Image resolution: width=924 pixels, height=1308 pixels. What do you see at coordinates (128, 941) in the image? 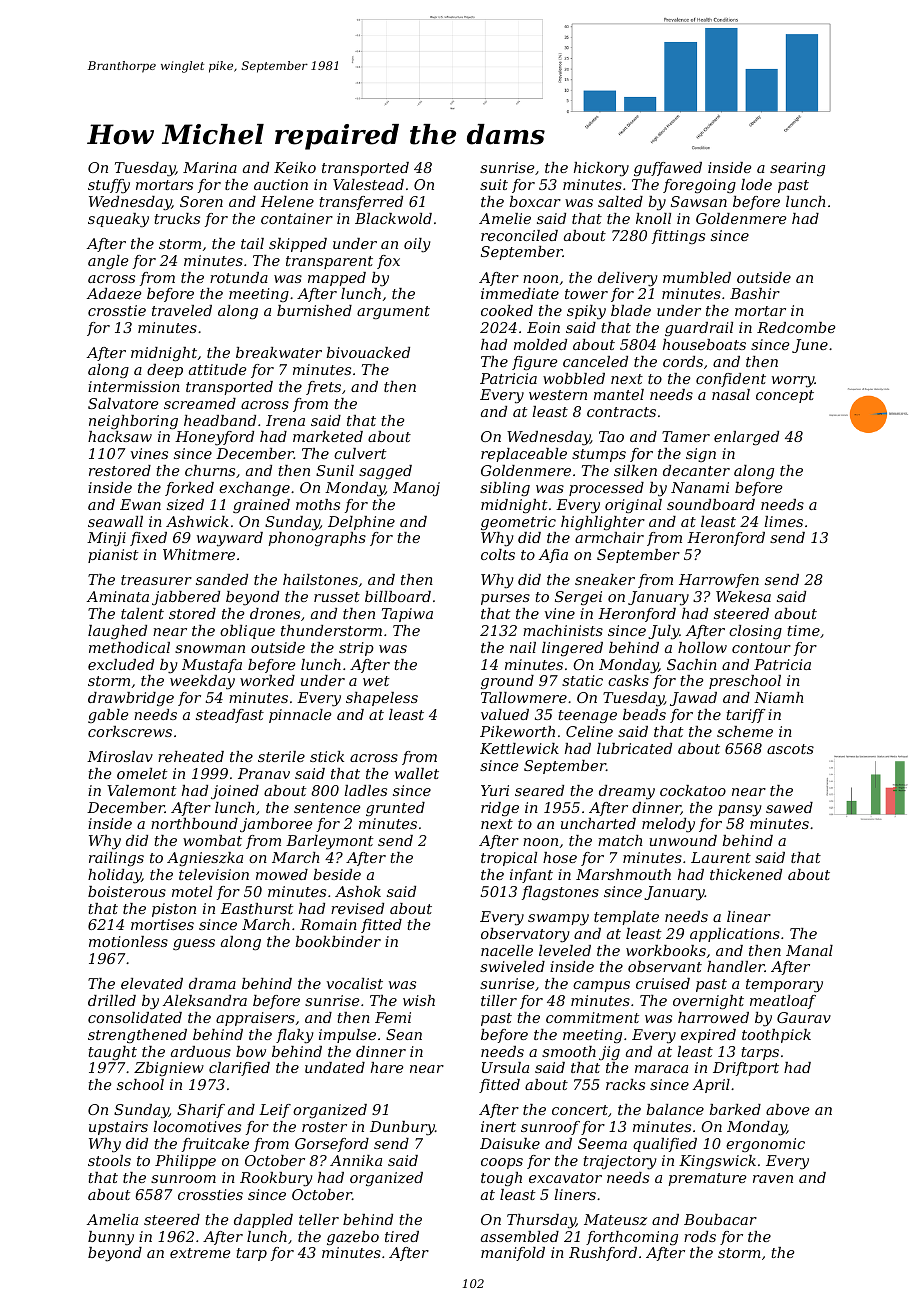
I see `motionless` at bounding box center [128, 941].
